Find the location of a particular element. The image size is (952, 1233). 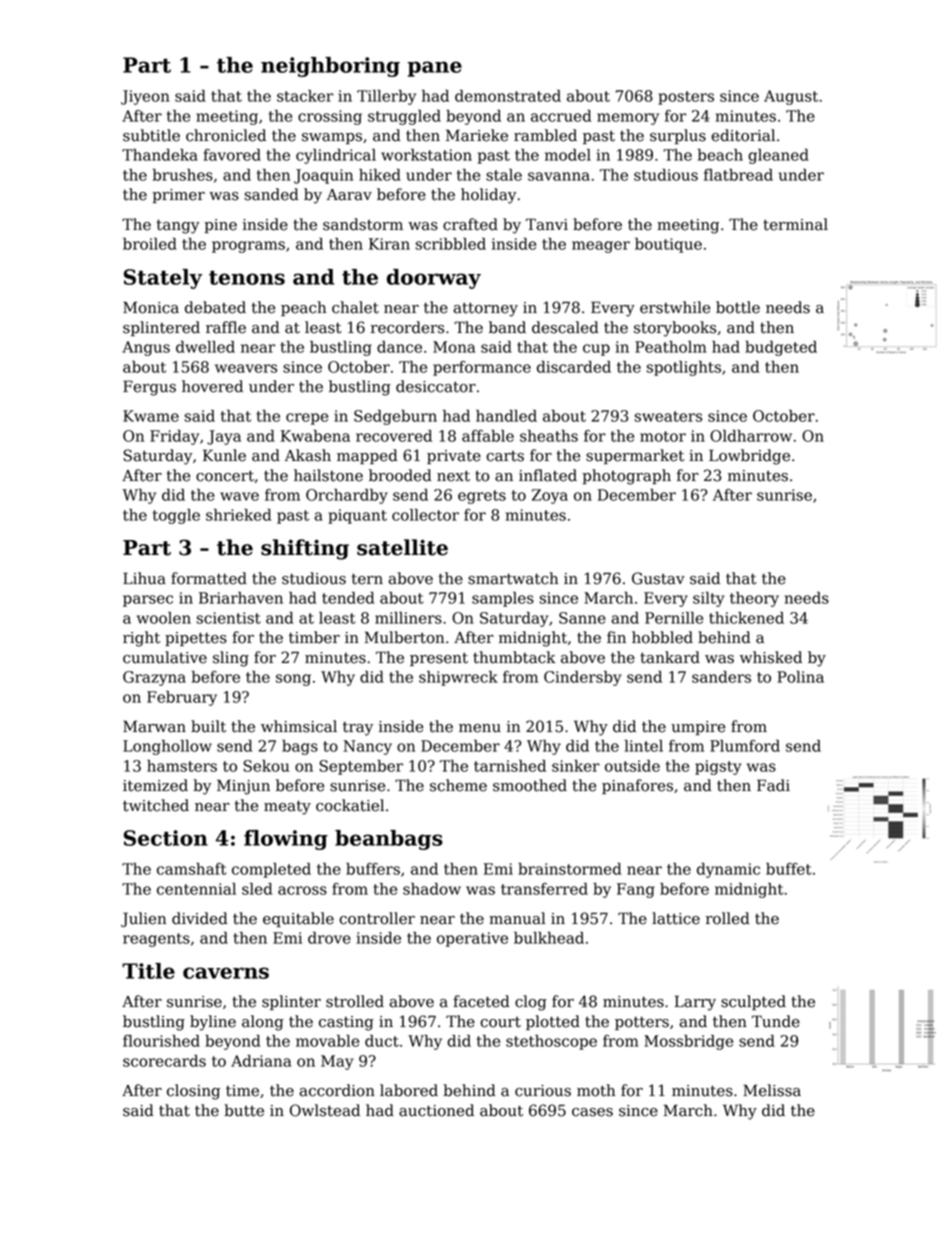

lintel is located at coordinates (644, 746).
